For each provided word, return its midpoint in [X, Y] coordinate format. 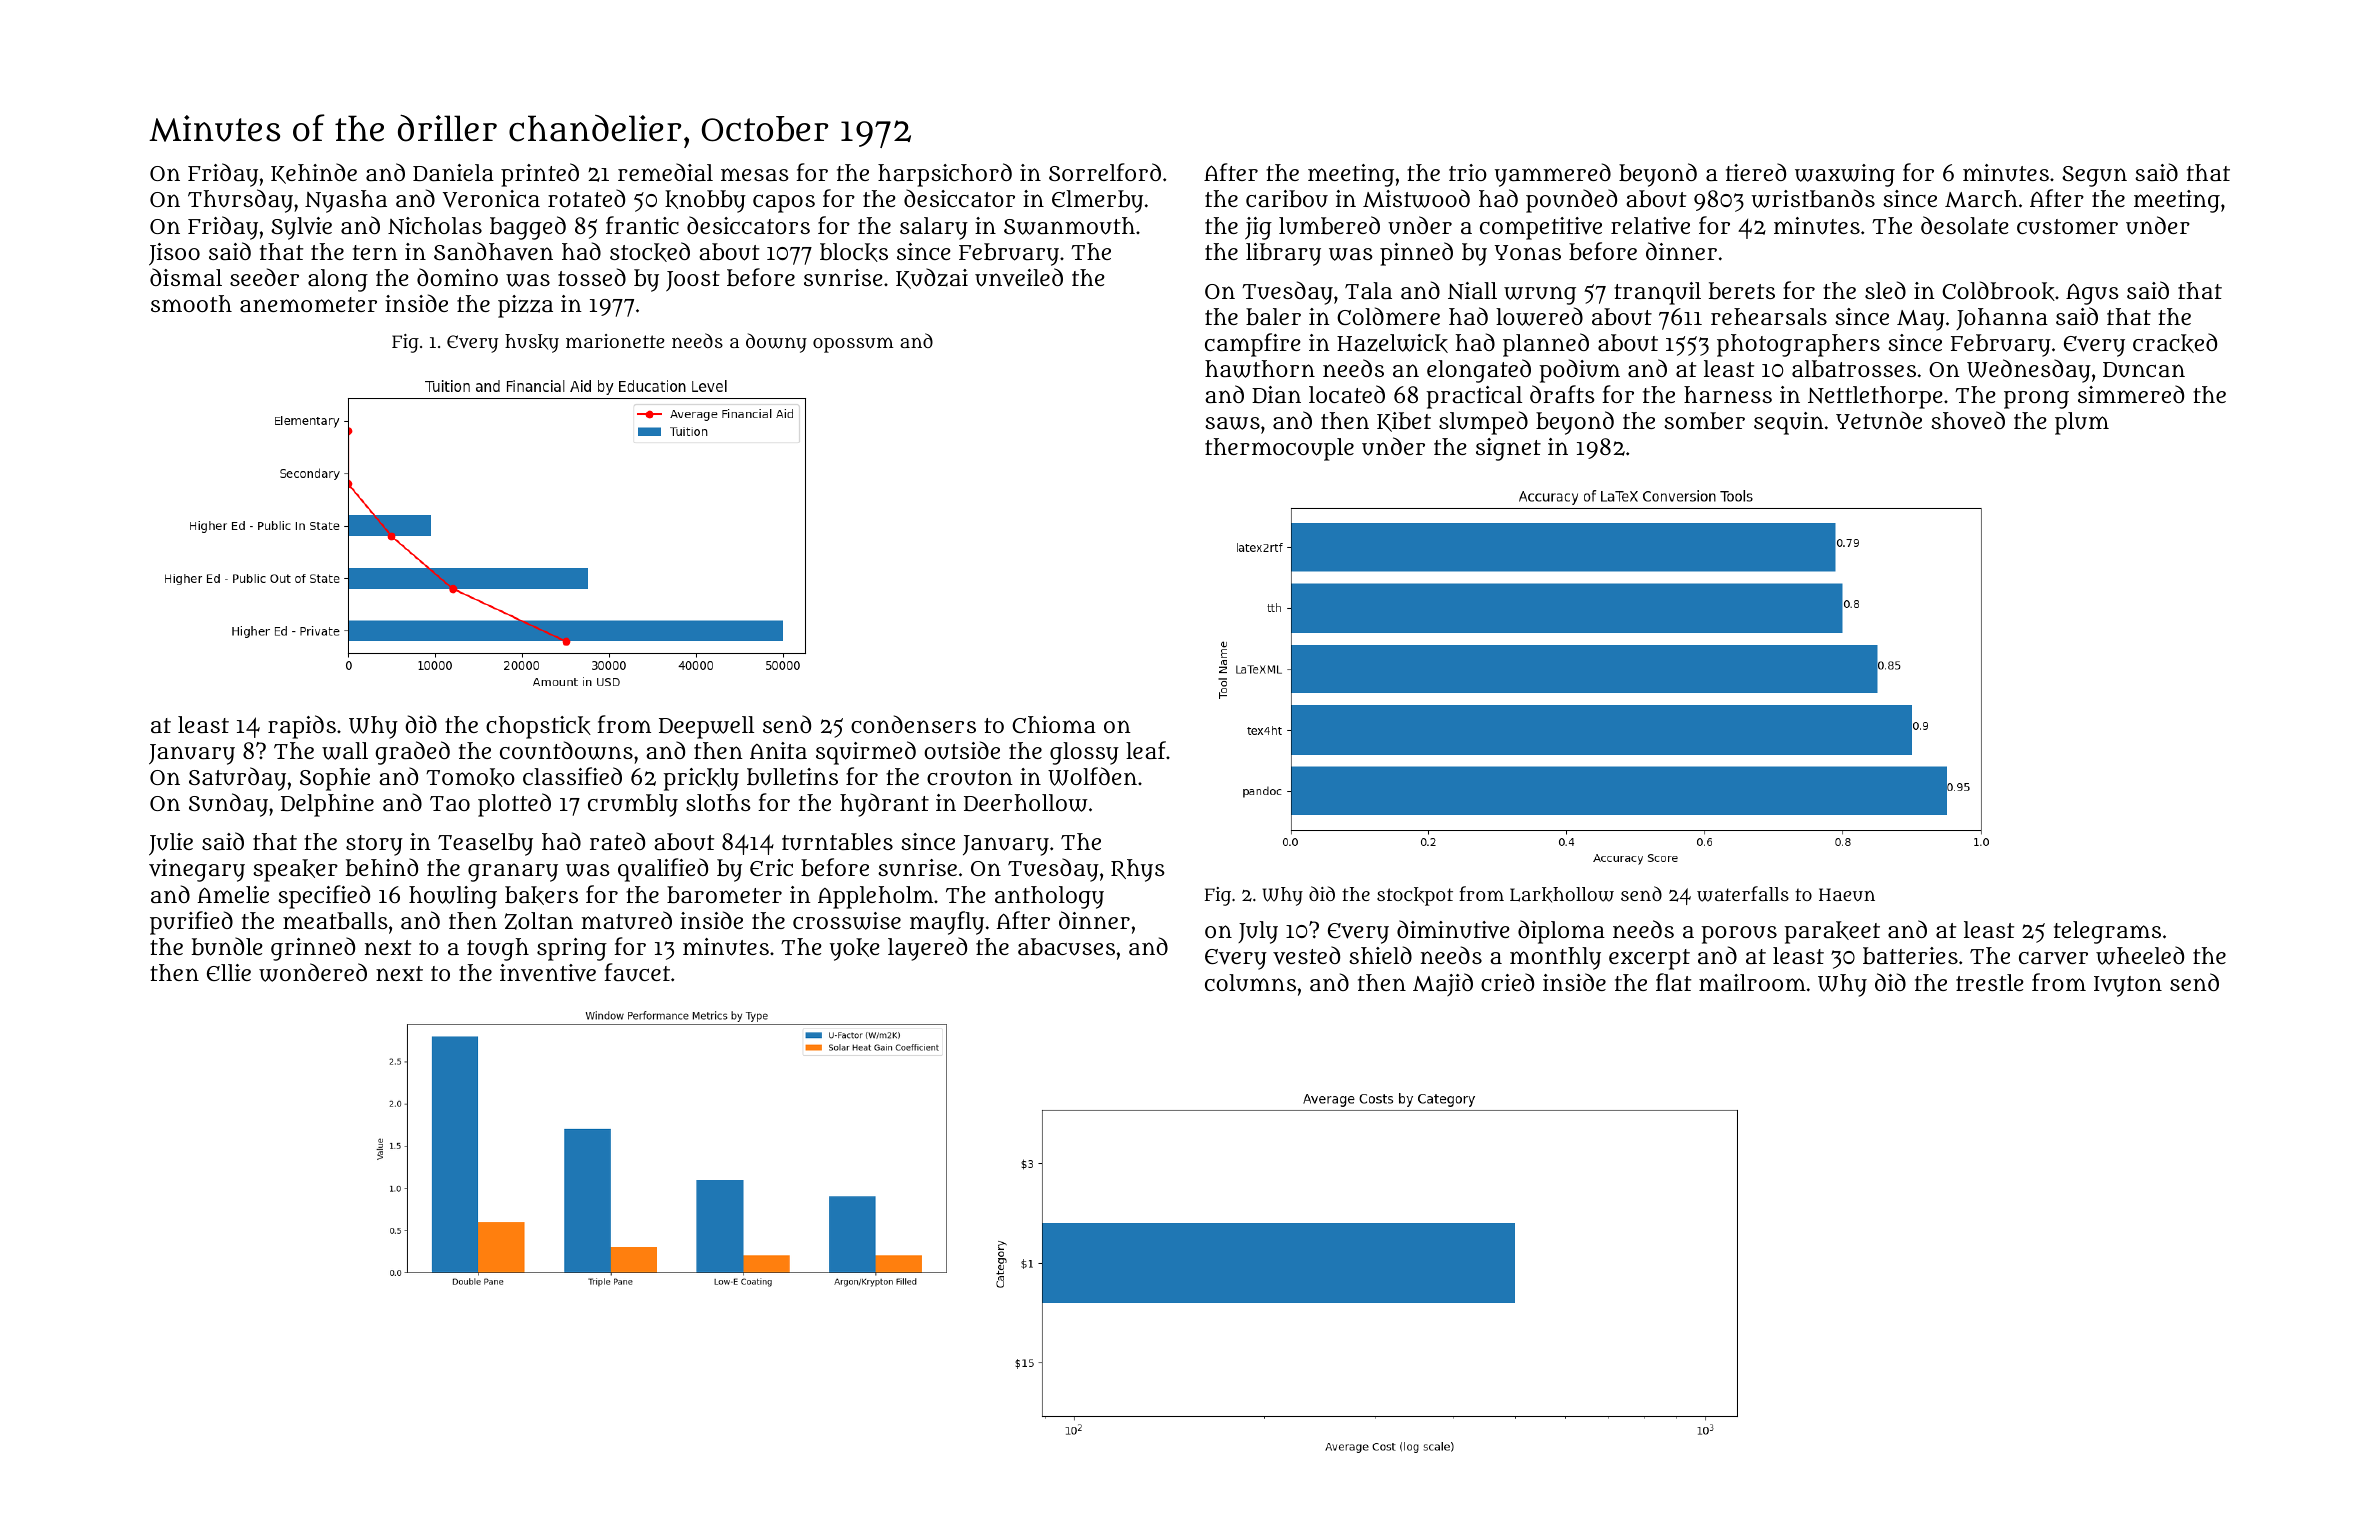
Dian [1276, 394]
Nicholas [435, 226]
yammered [1553, 175]
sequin [1789, 423]
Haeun [1847, 894]
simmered [2131, 394]
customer [2067, 227]
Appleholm [875, 897]
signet [1508, 449]
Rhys [1138, 870]
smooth [191, 303]
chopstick [538, 727]
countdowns [566, 750]
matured [626, 920]
